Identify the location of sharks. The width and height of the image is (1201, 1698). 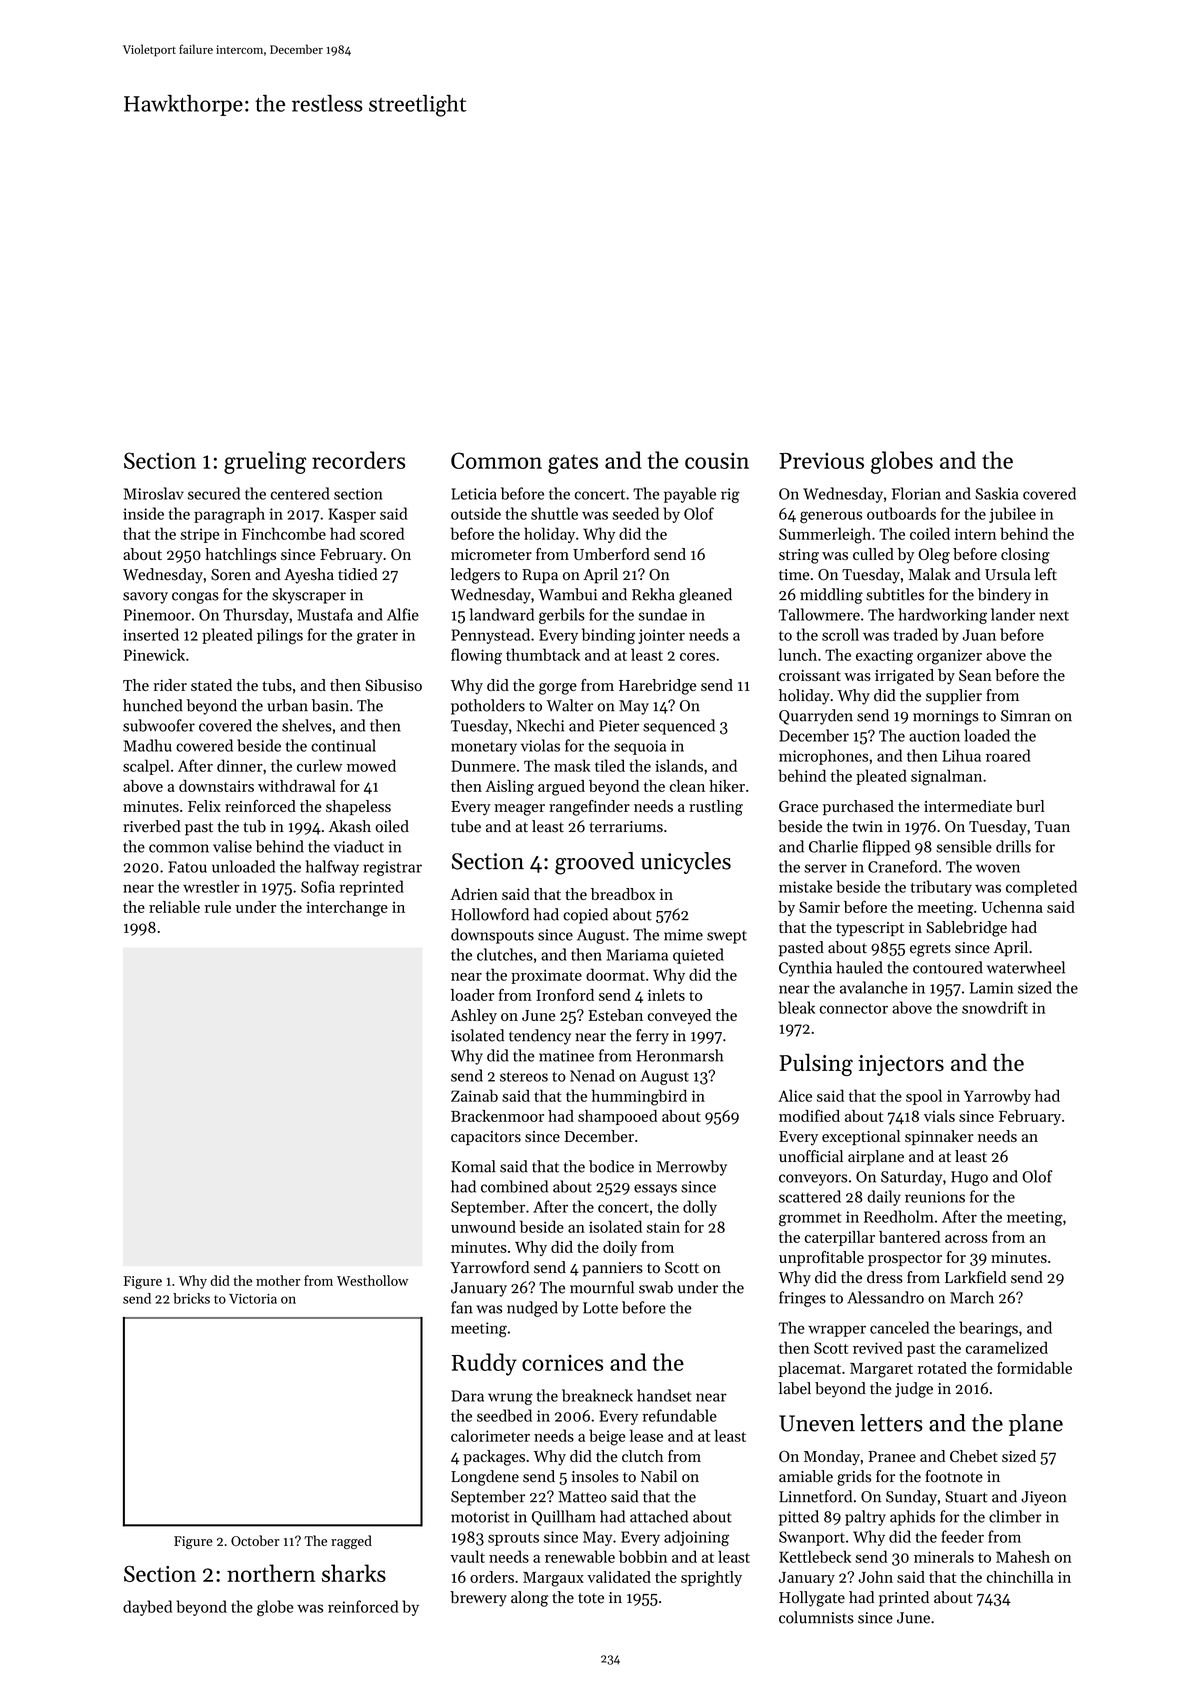
(354, 1573).
